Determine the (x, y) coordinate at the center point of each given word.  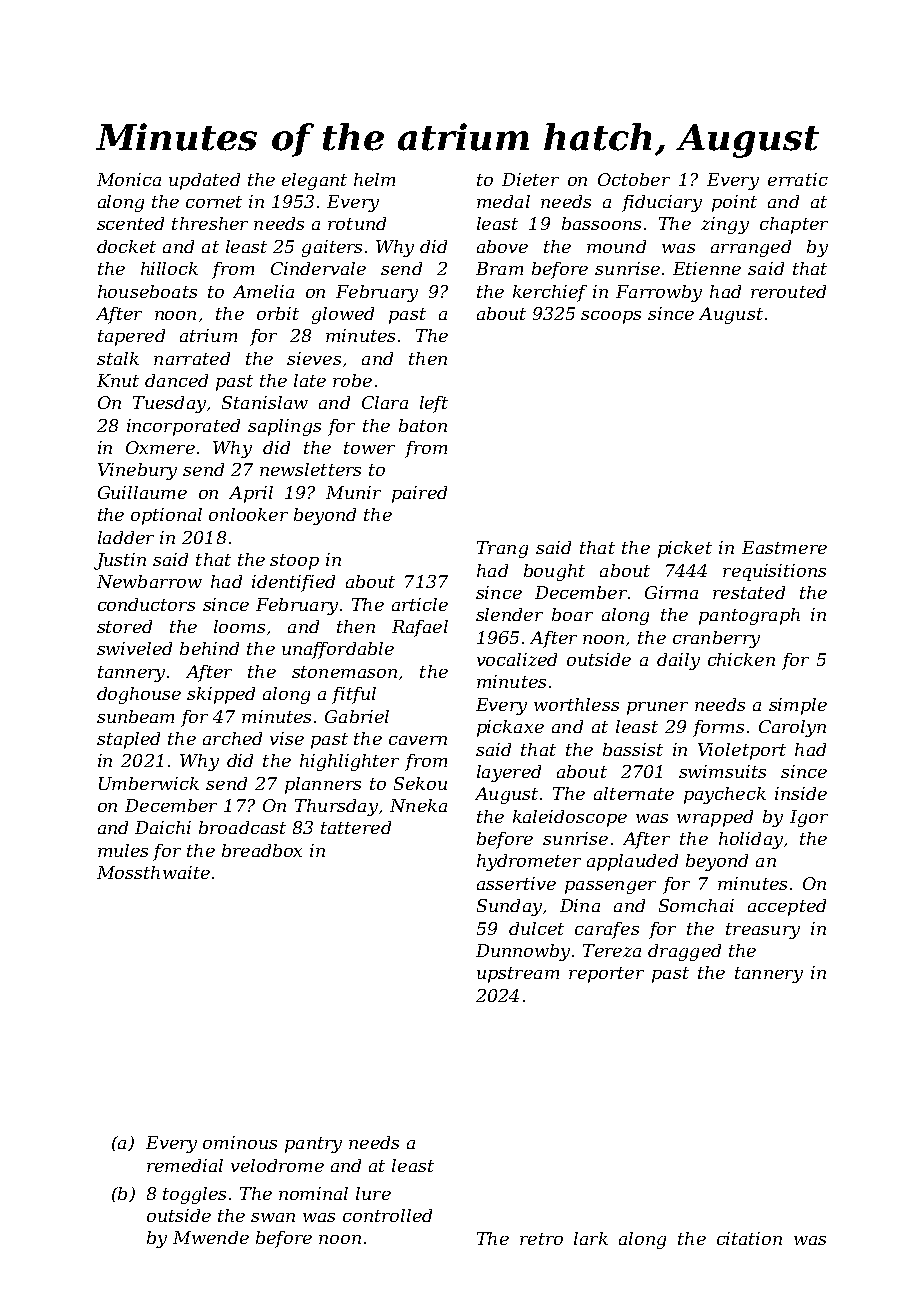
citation (749, 1238)
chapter (794, 225)
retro (541, 1239)
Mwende (211, 1237)
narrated (192, 358)
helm (374, 179)
